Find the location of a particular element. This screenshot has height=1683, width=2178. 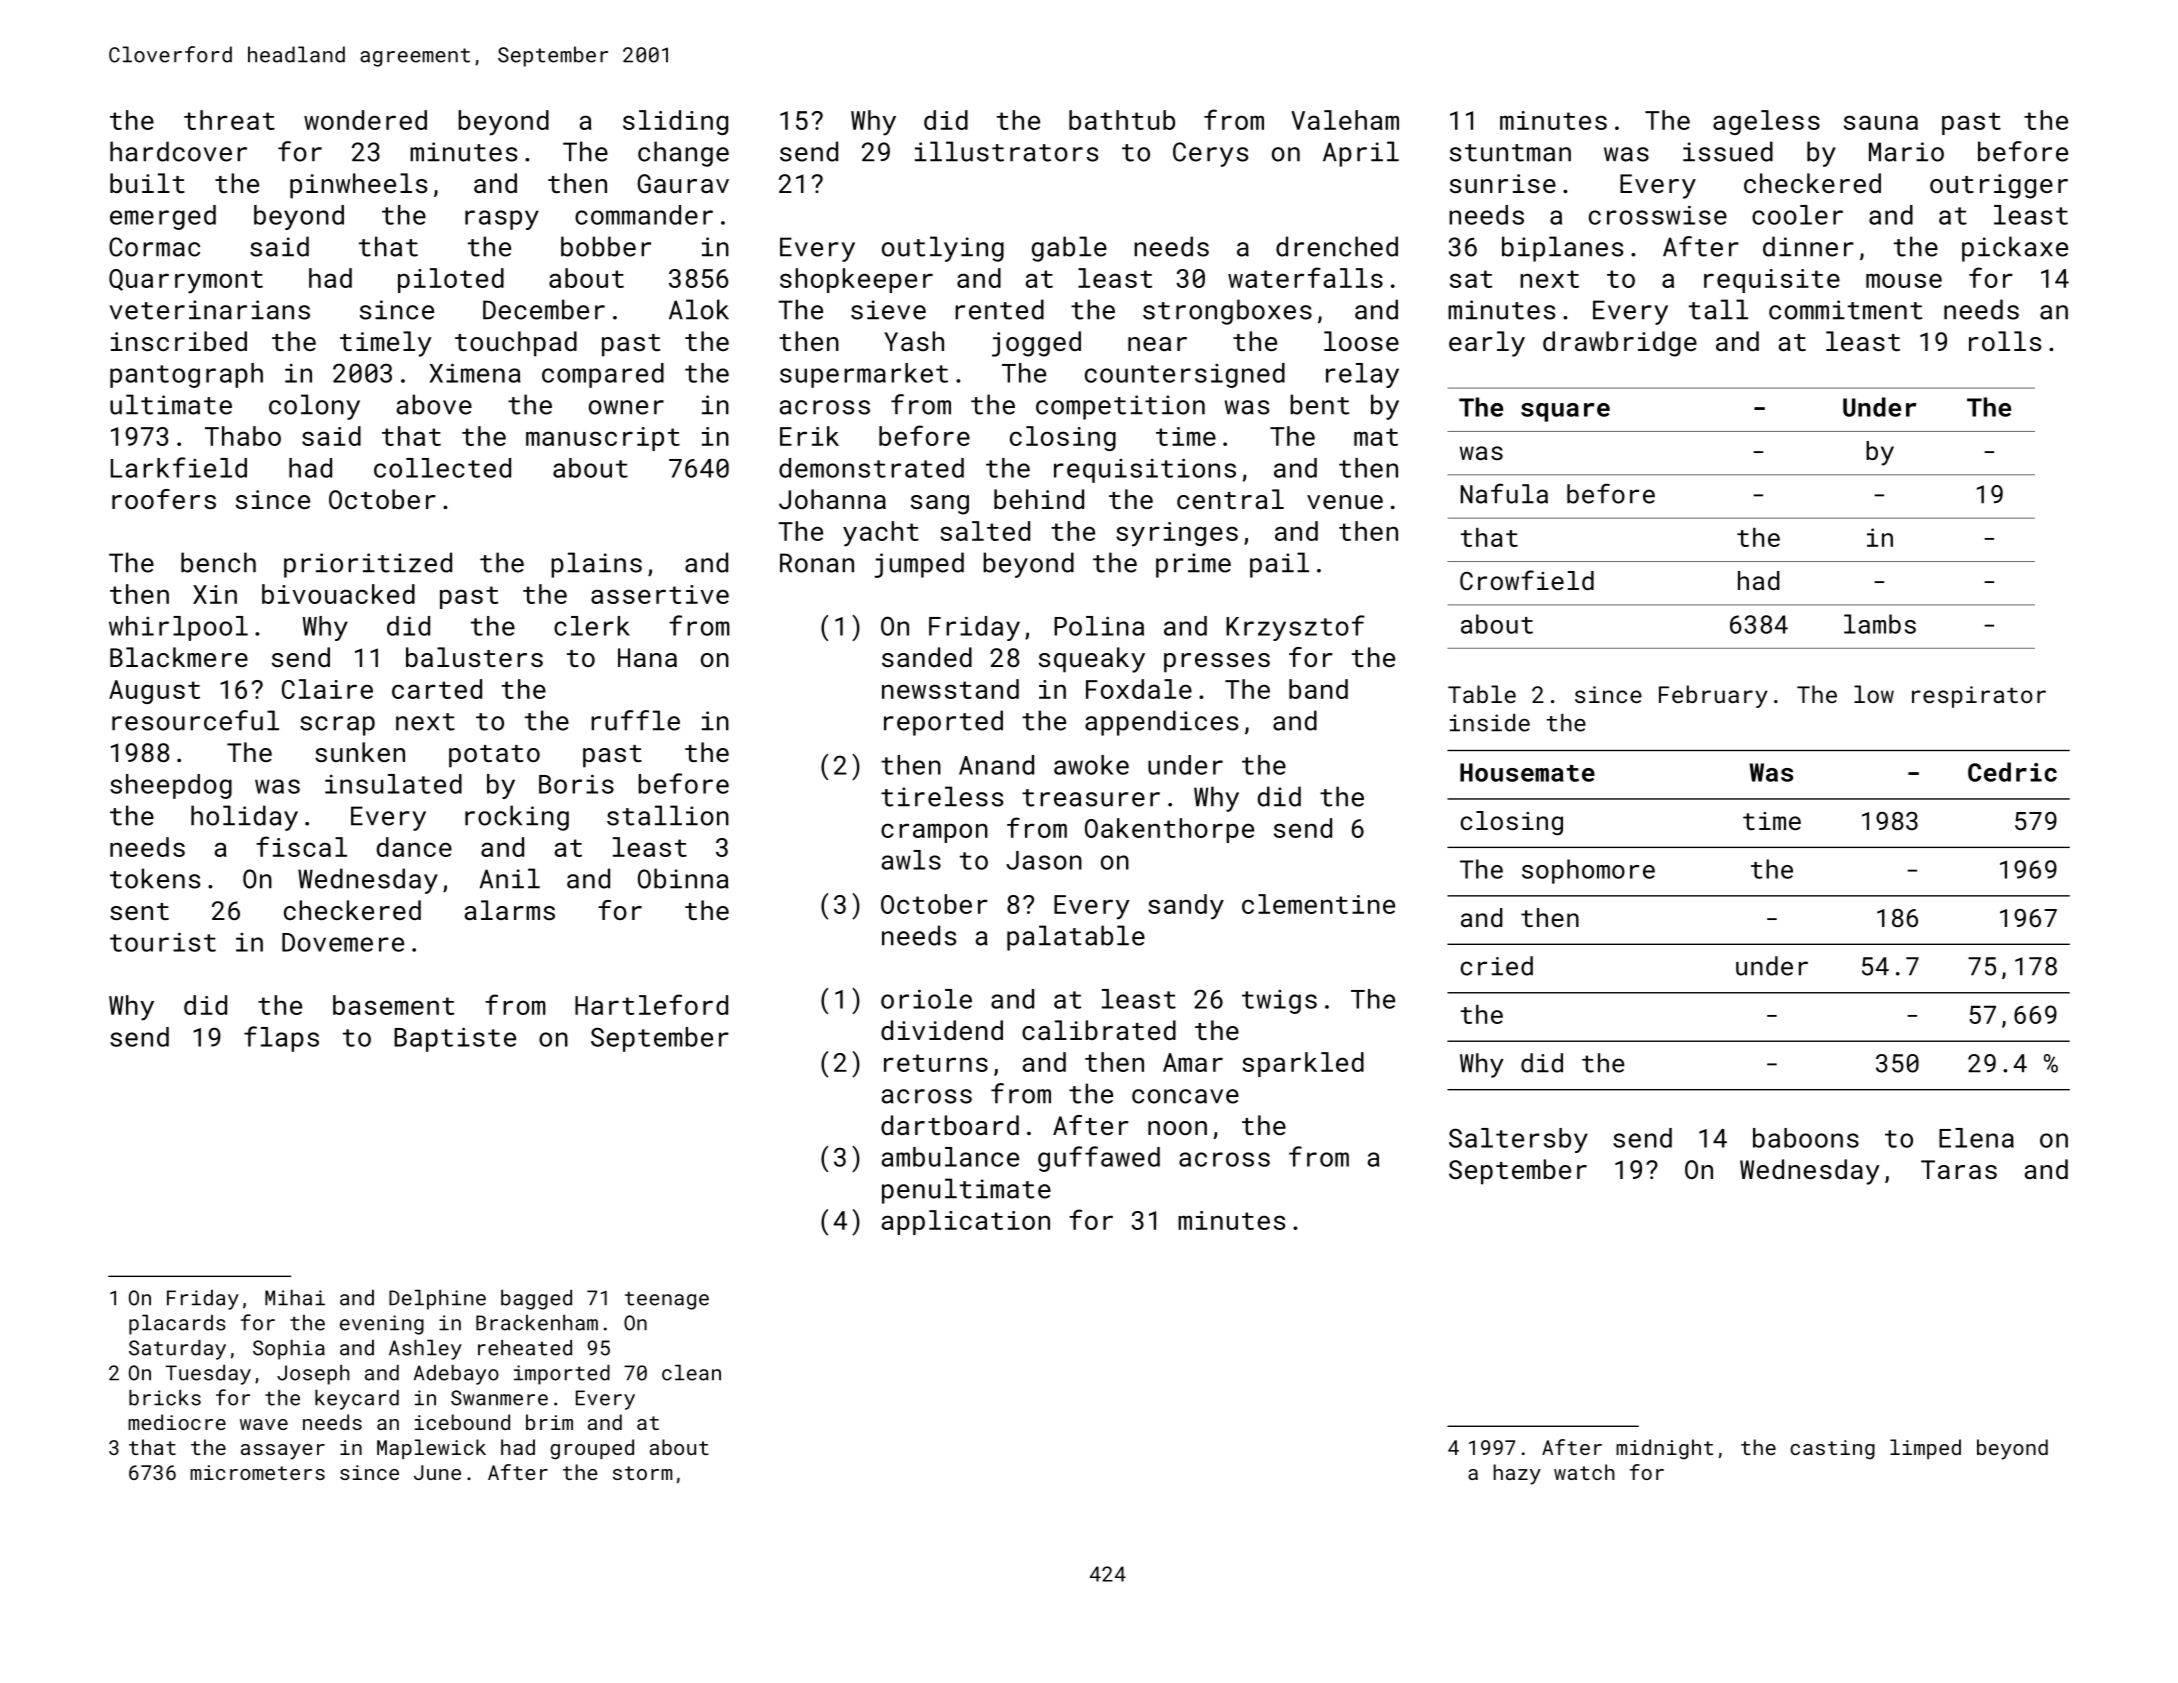

Joseph is located at coordinates (313, 1375).
